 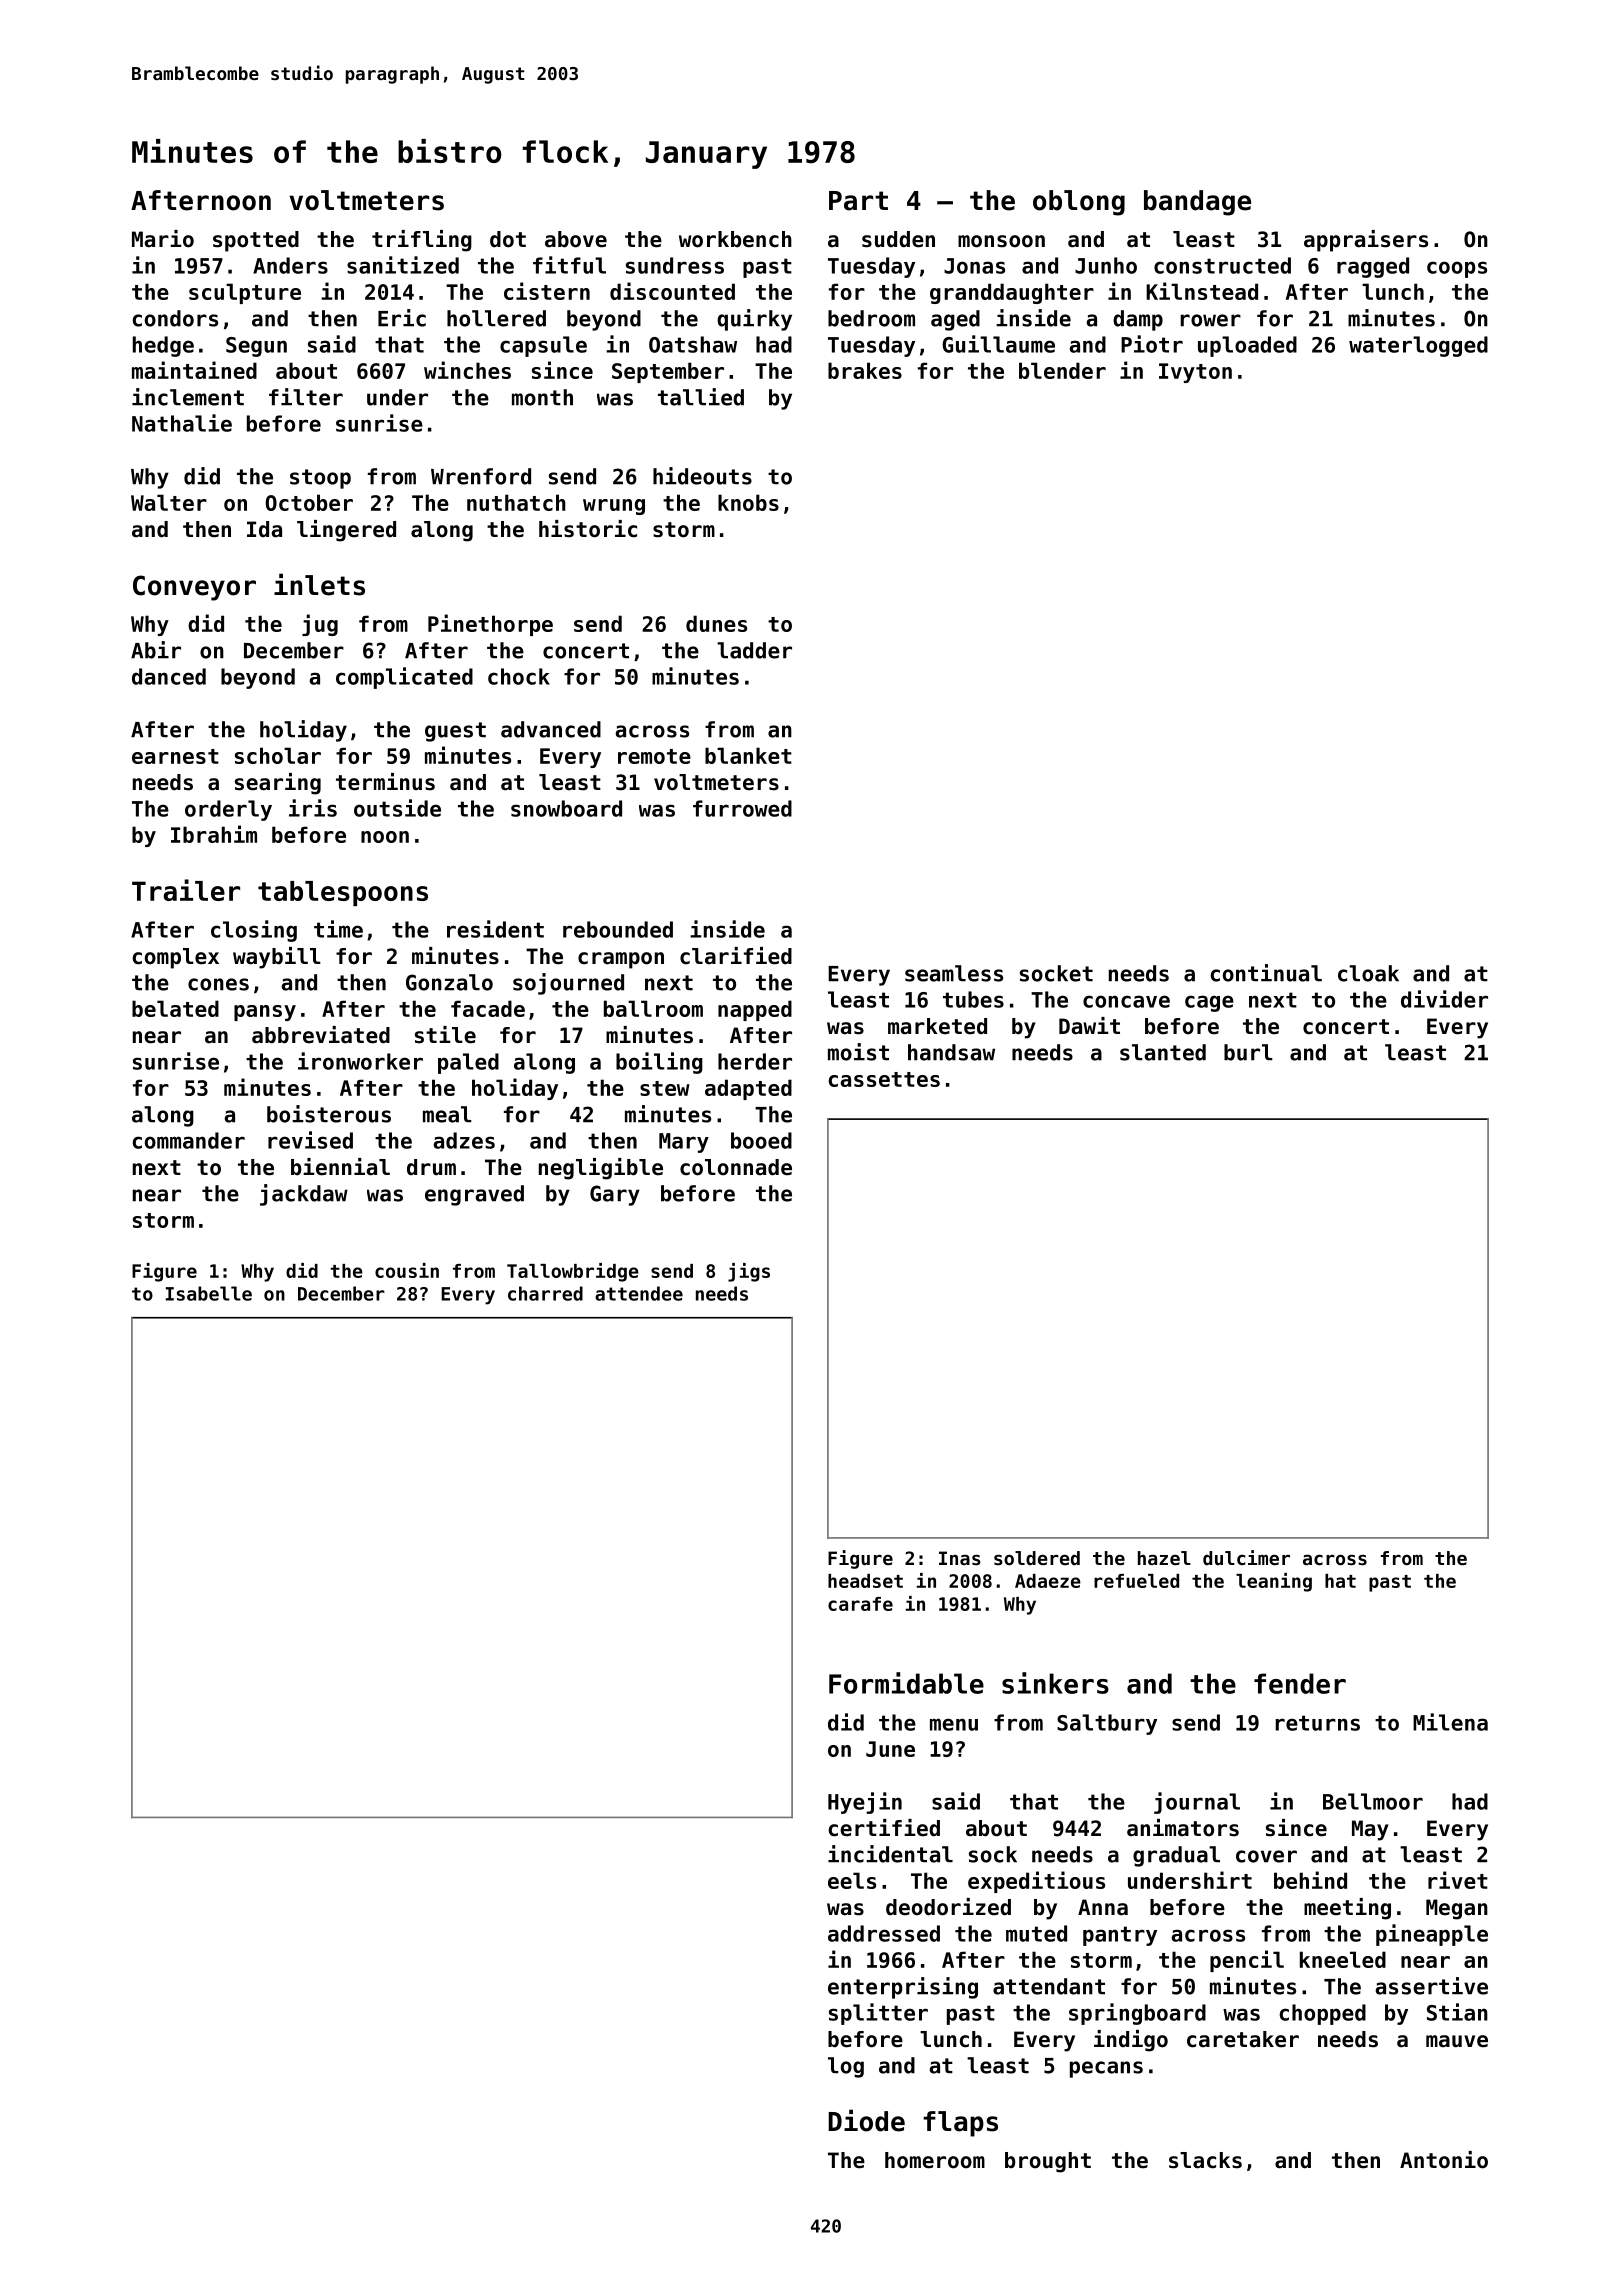 I want to click on marketed, so click(x=937, y=1026).
